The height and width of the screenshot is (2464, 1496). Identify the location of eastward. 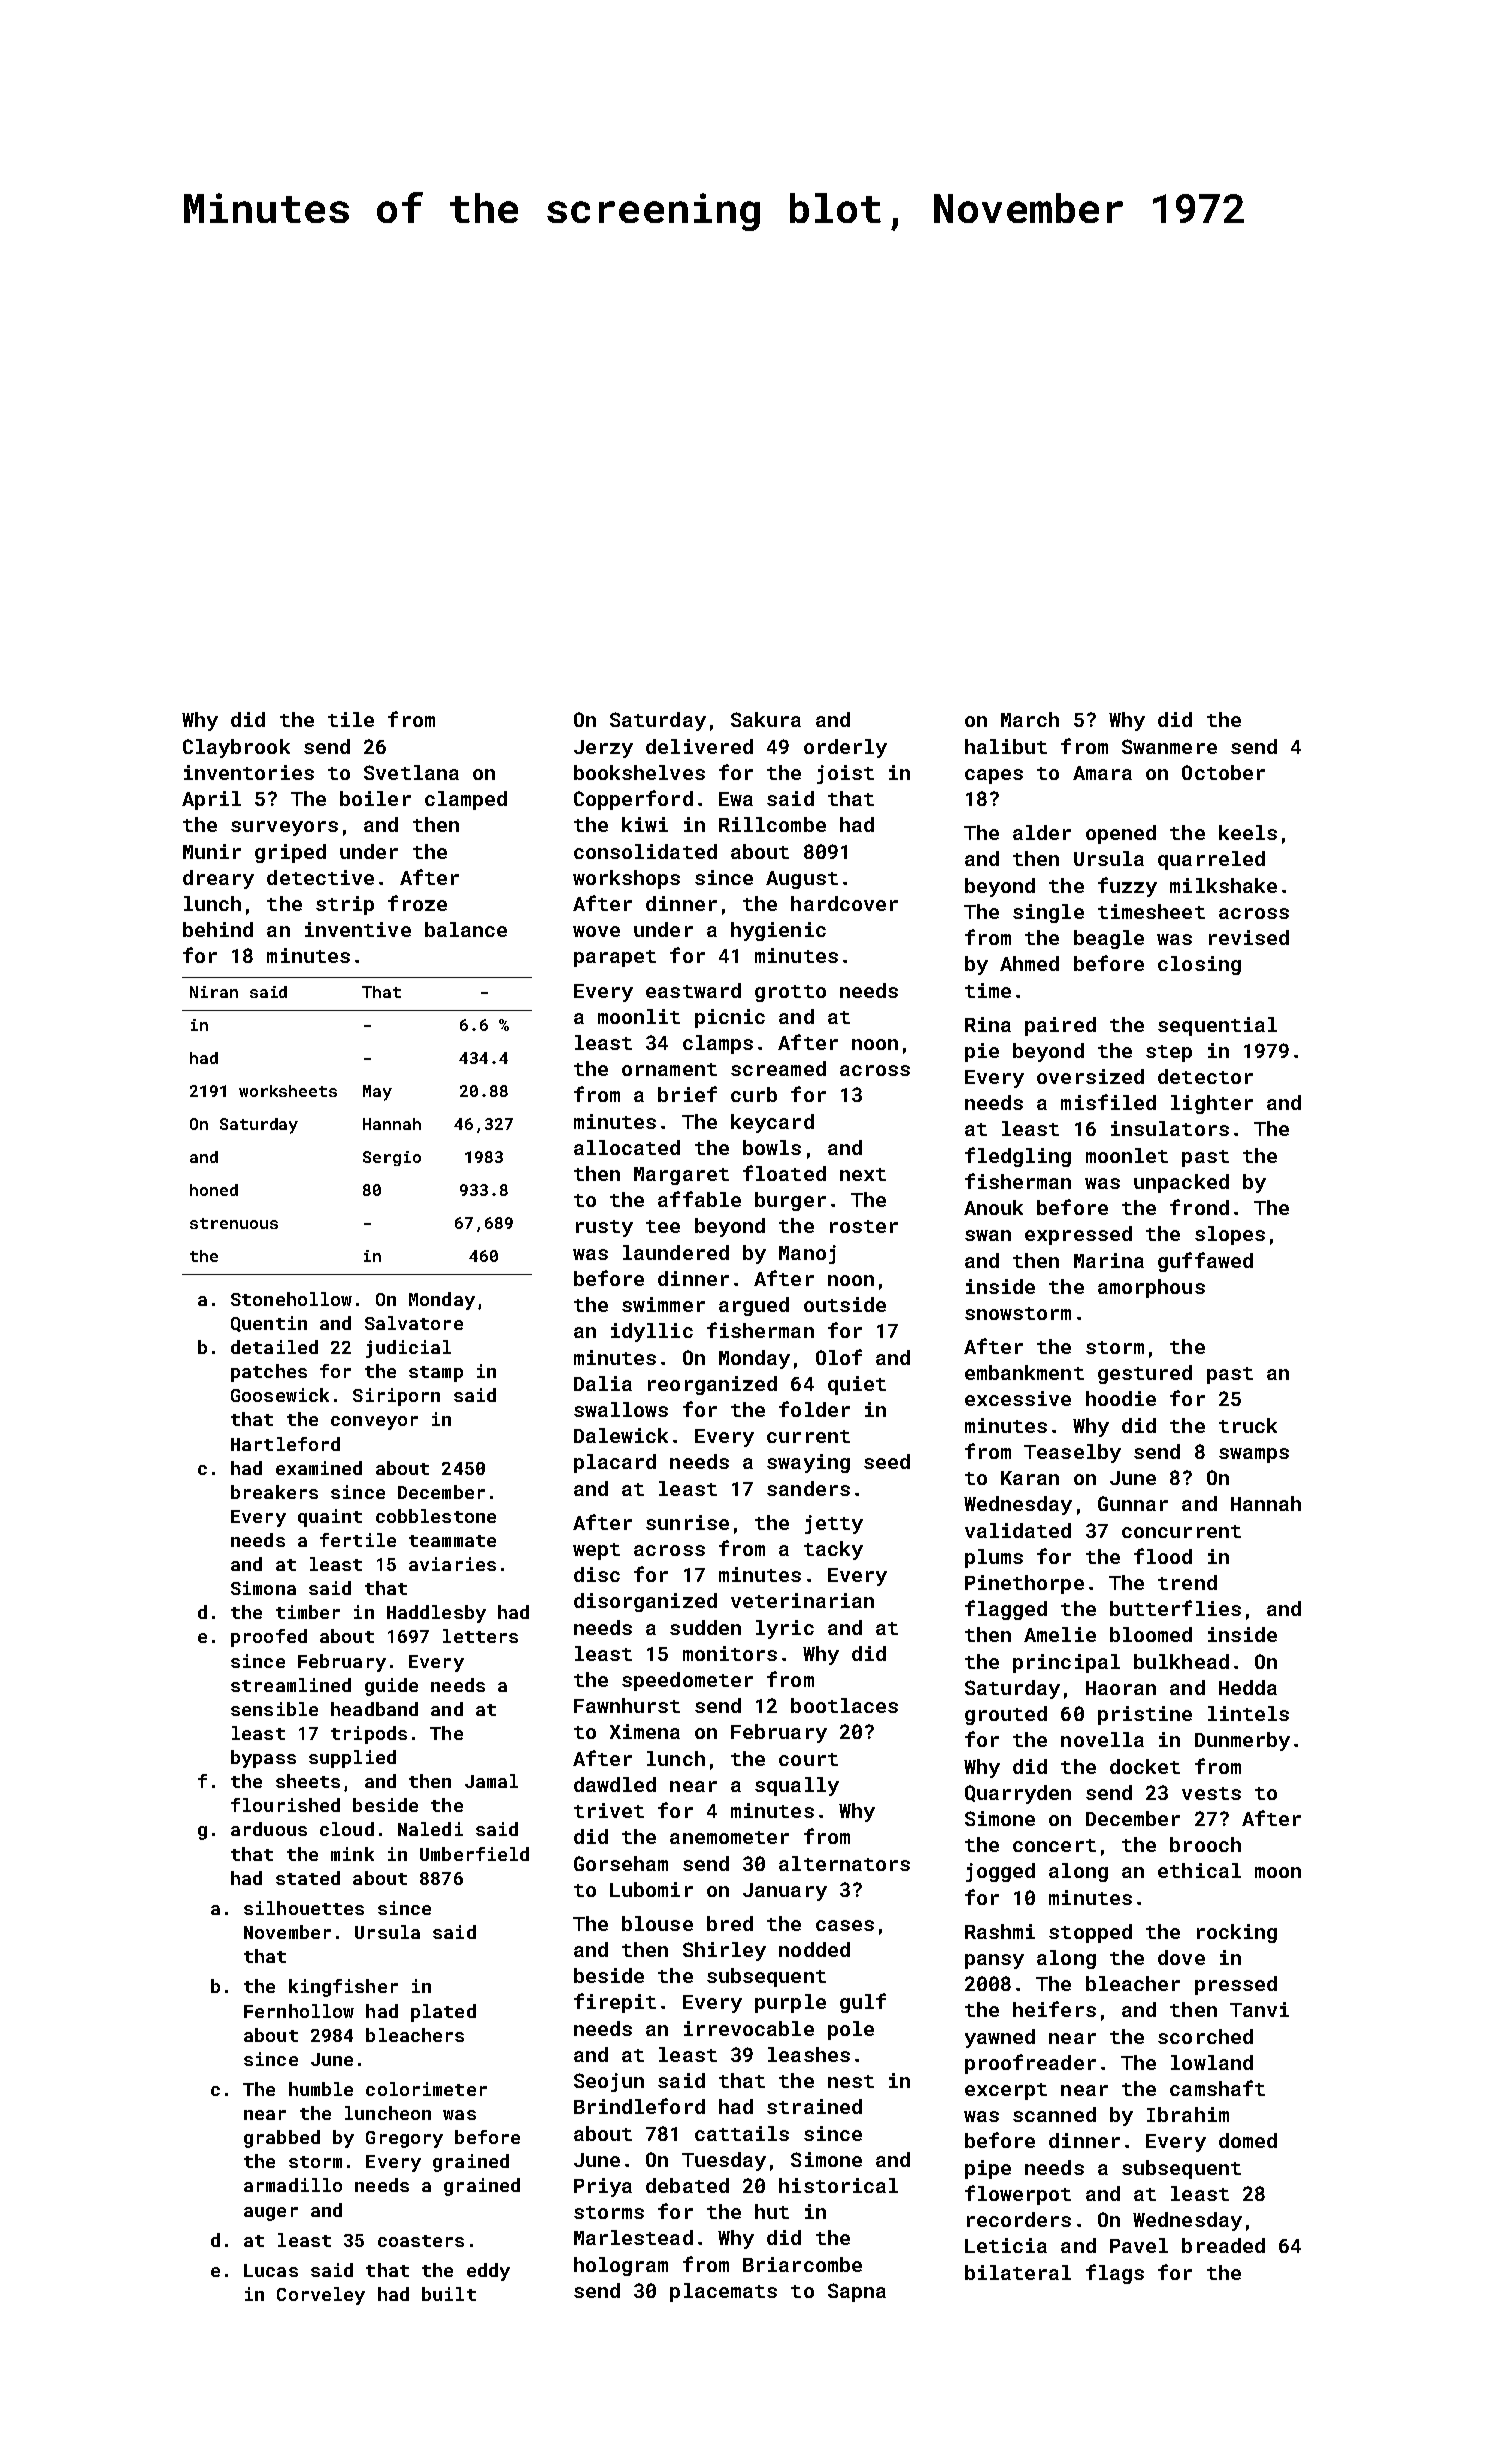
(693, 990).
